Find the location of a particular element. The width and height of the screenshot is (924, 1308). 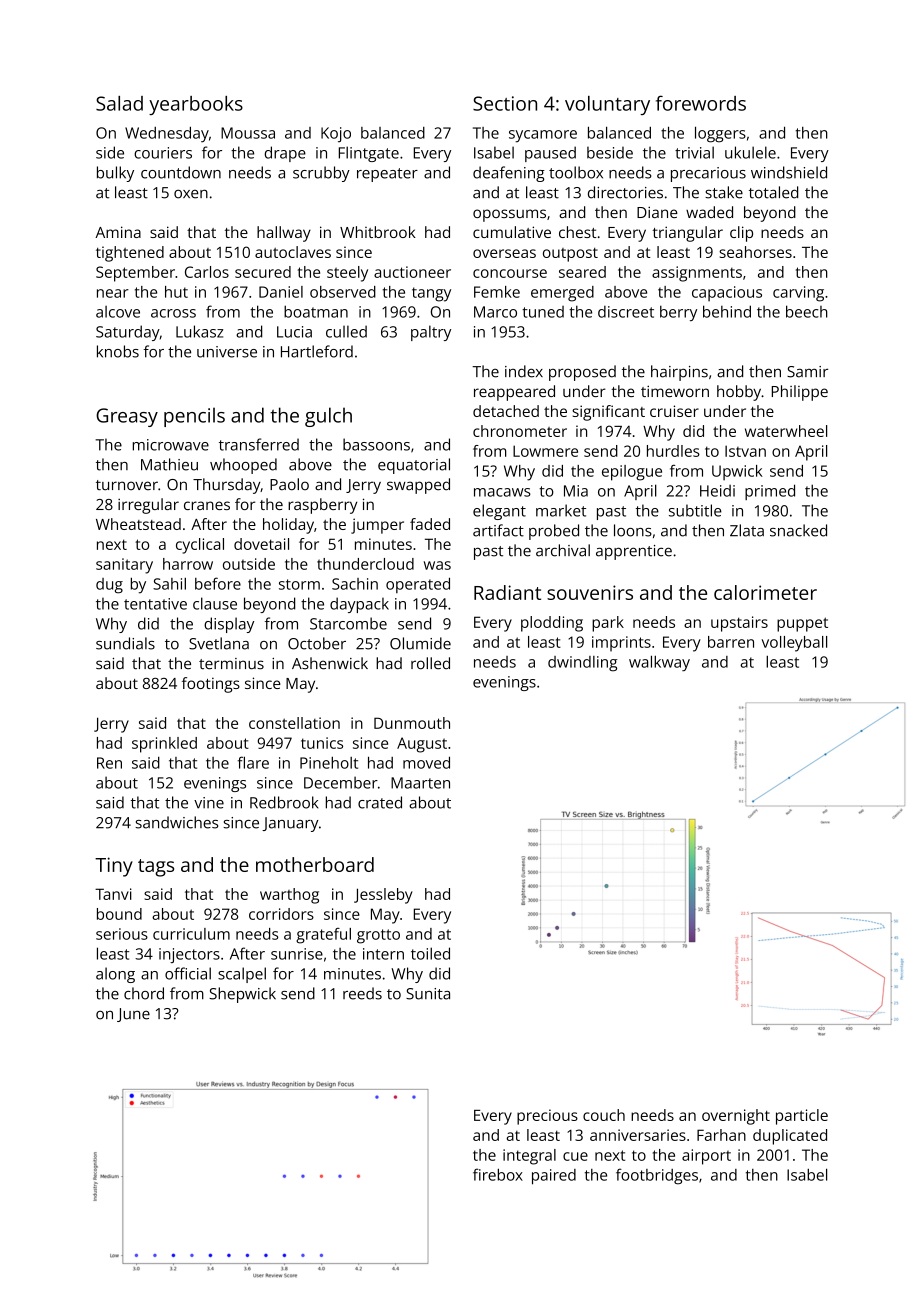

chord is located at coordinates (144, 993).
